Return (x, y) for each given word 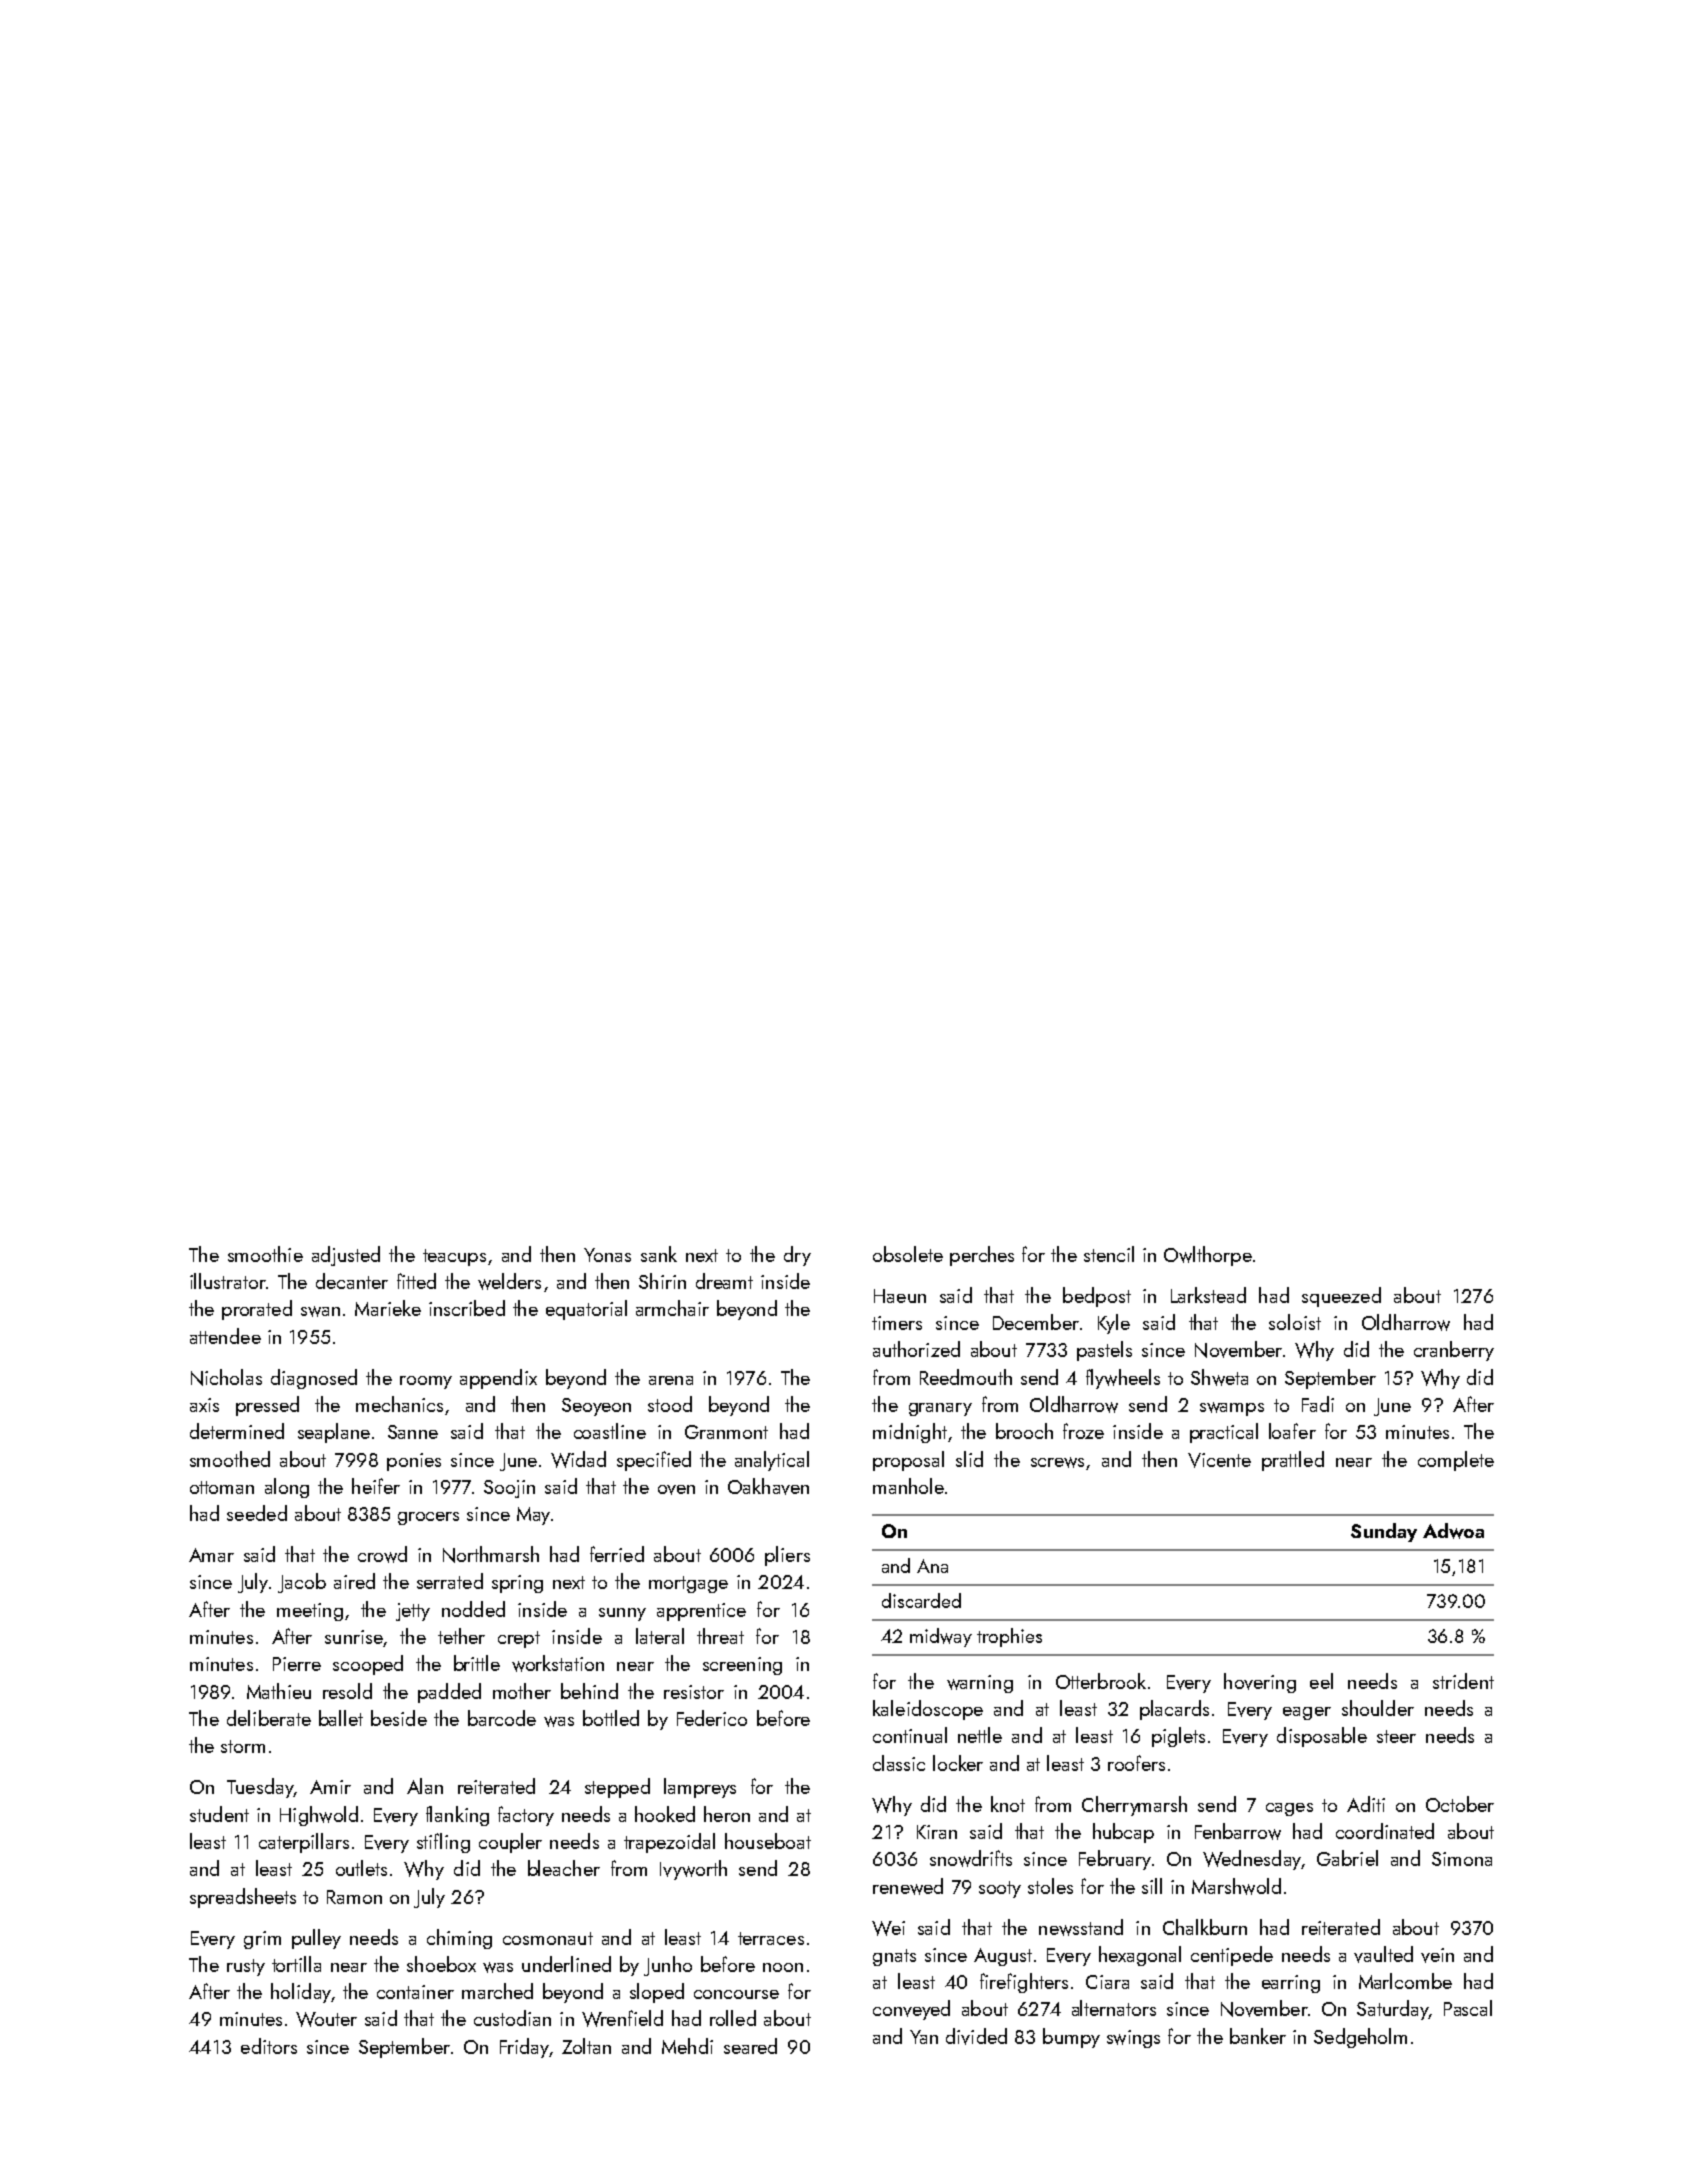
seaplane (334, 1433)
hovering (1260, 1683)
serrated (450, 1581)
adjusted (346, 1256)
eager (1307, 1713)
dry (797, 1256)
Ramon (354, 1897)
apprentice (701, 1612)
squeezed (1341, 1297)
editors (269, 2046)
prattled (1293, 1461)
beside (399, 1718)
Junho (668, 1966)
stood (670, 1404)
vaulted (1383, 1954)
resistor (694, 1692)
